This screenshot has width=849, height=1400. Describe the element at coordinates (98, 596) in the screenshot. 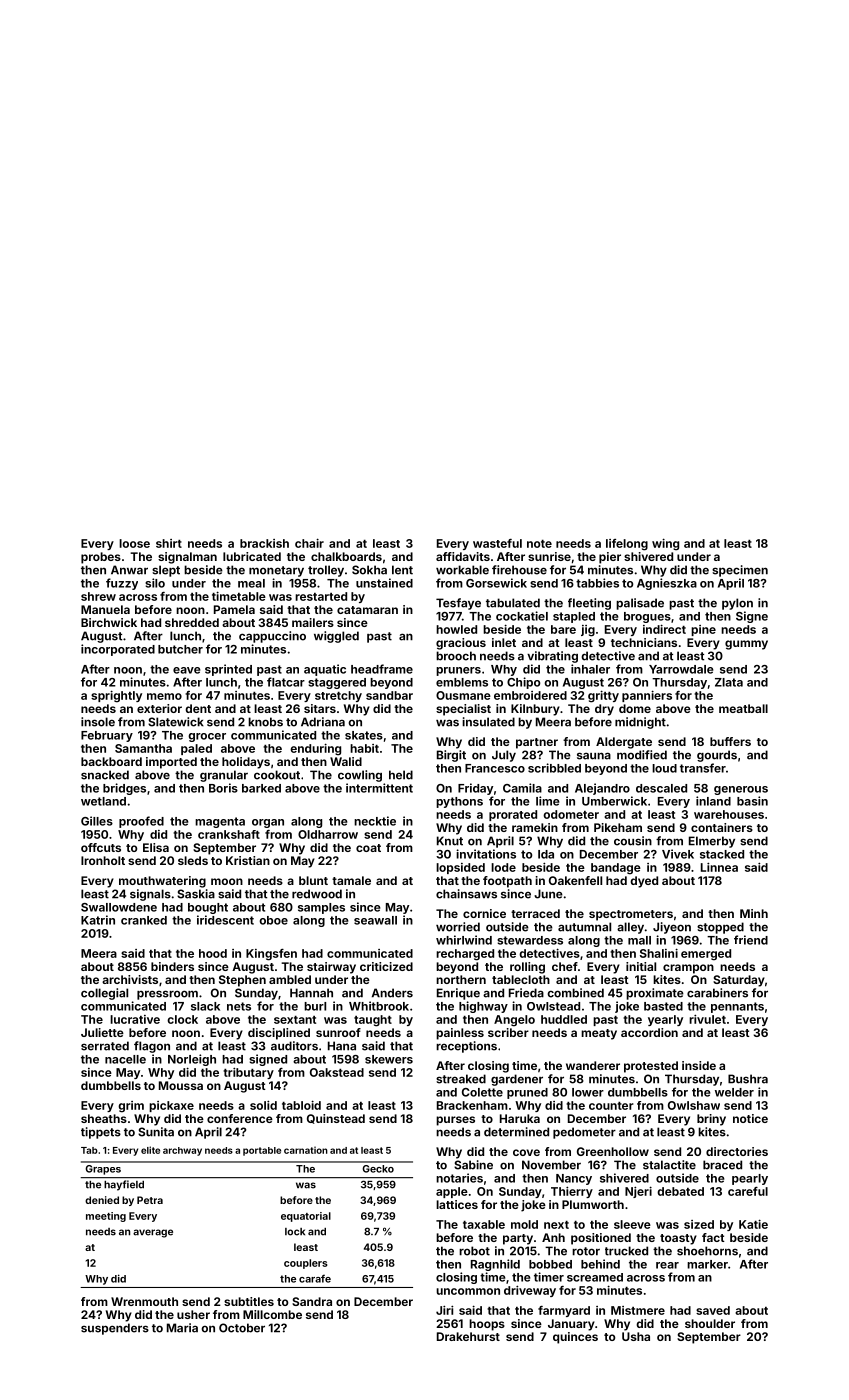

I see `shrew` at that location.
